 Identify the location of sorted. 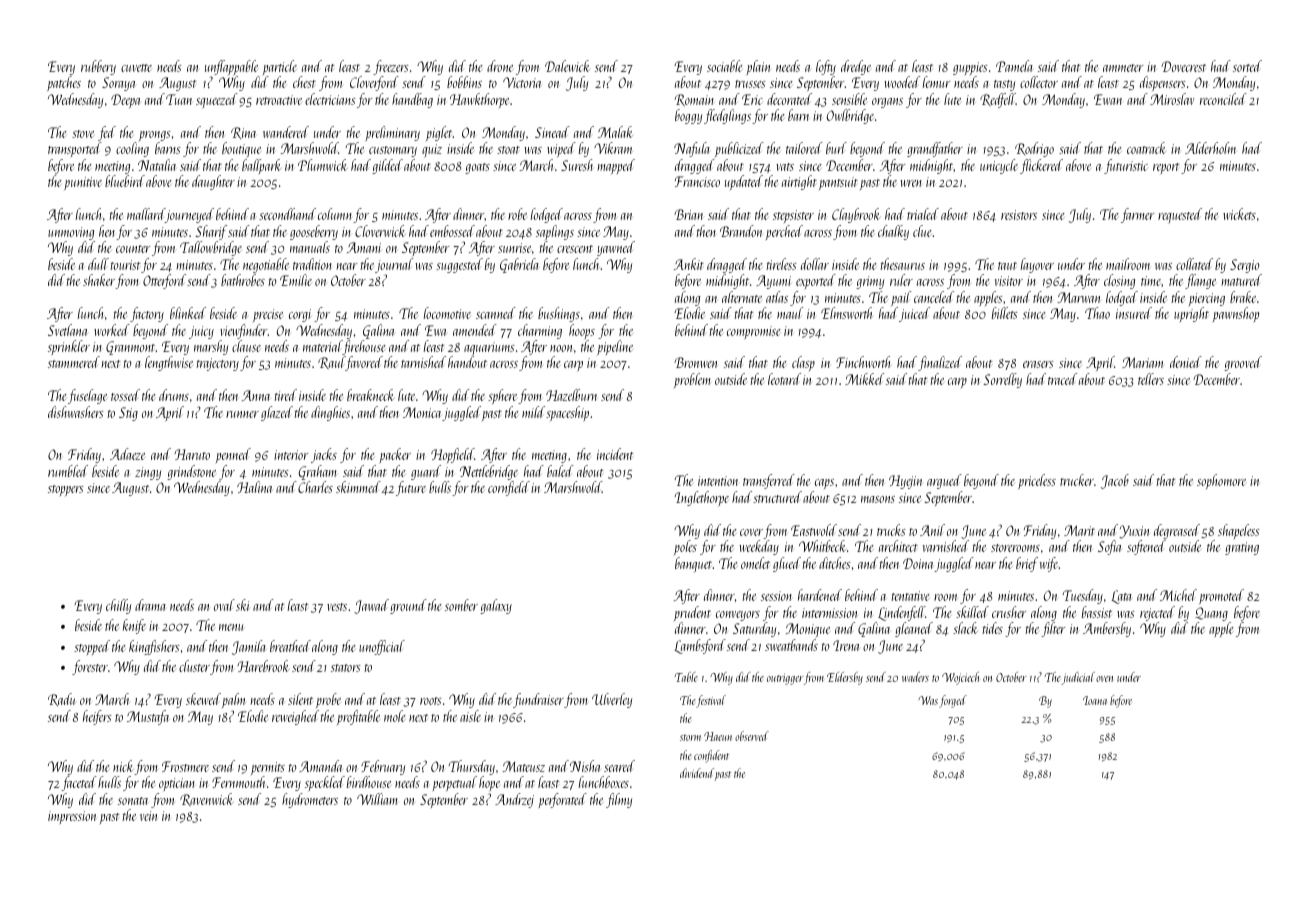
(1247, 66).
